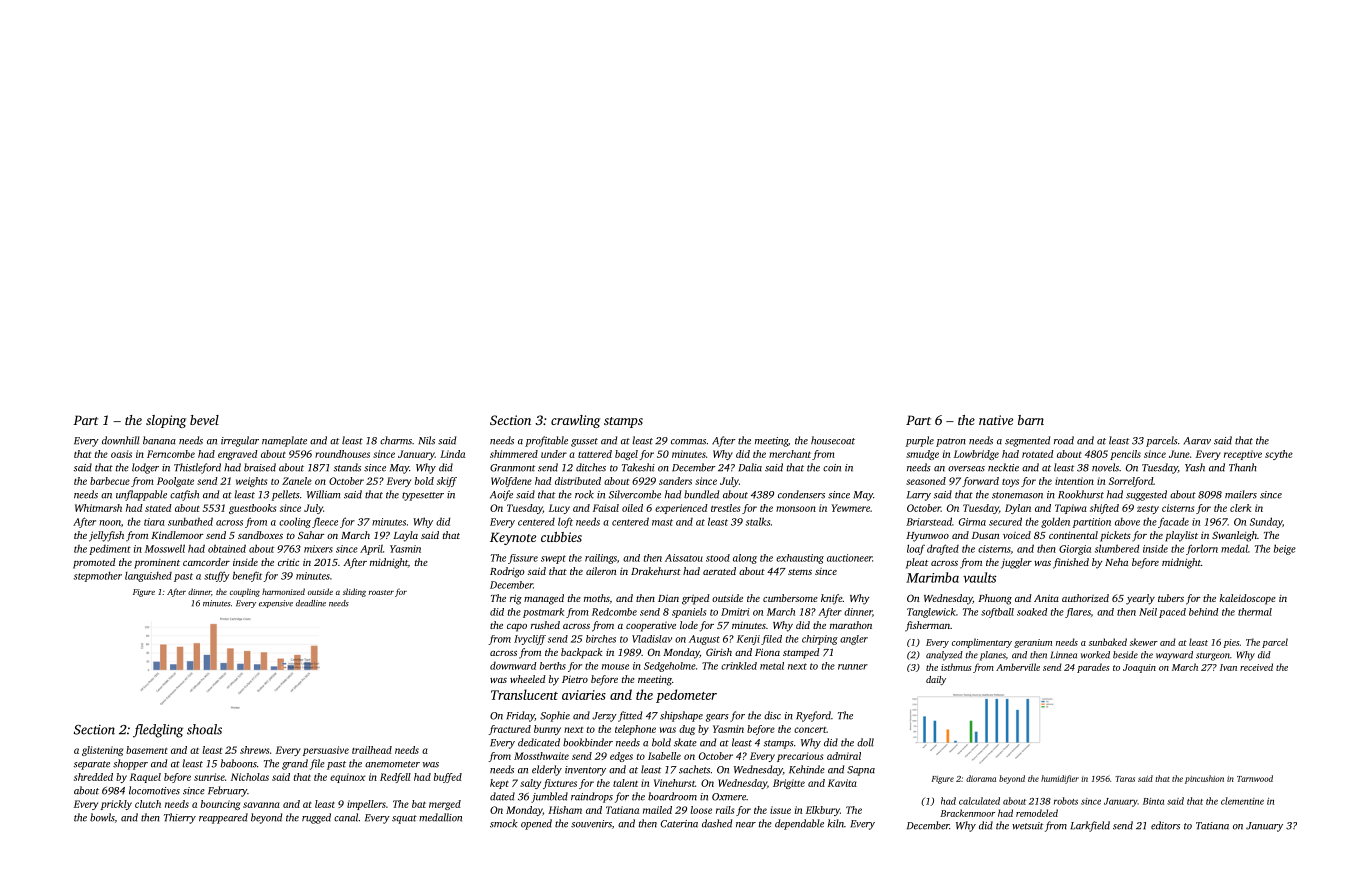 Image resolution: width=1372 pixels, height=887 pixels. Describe the element at coordinates (1240, 508) in the page. I see `clerk` at that location.
